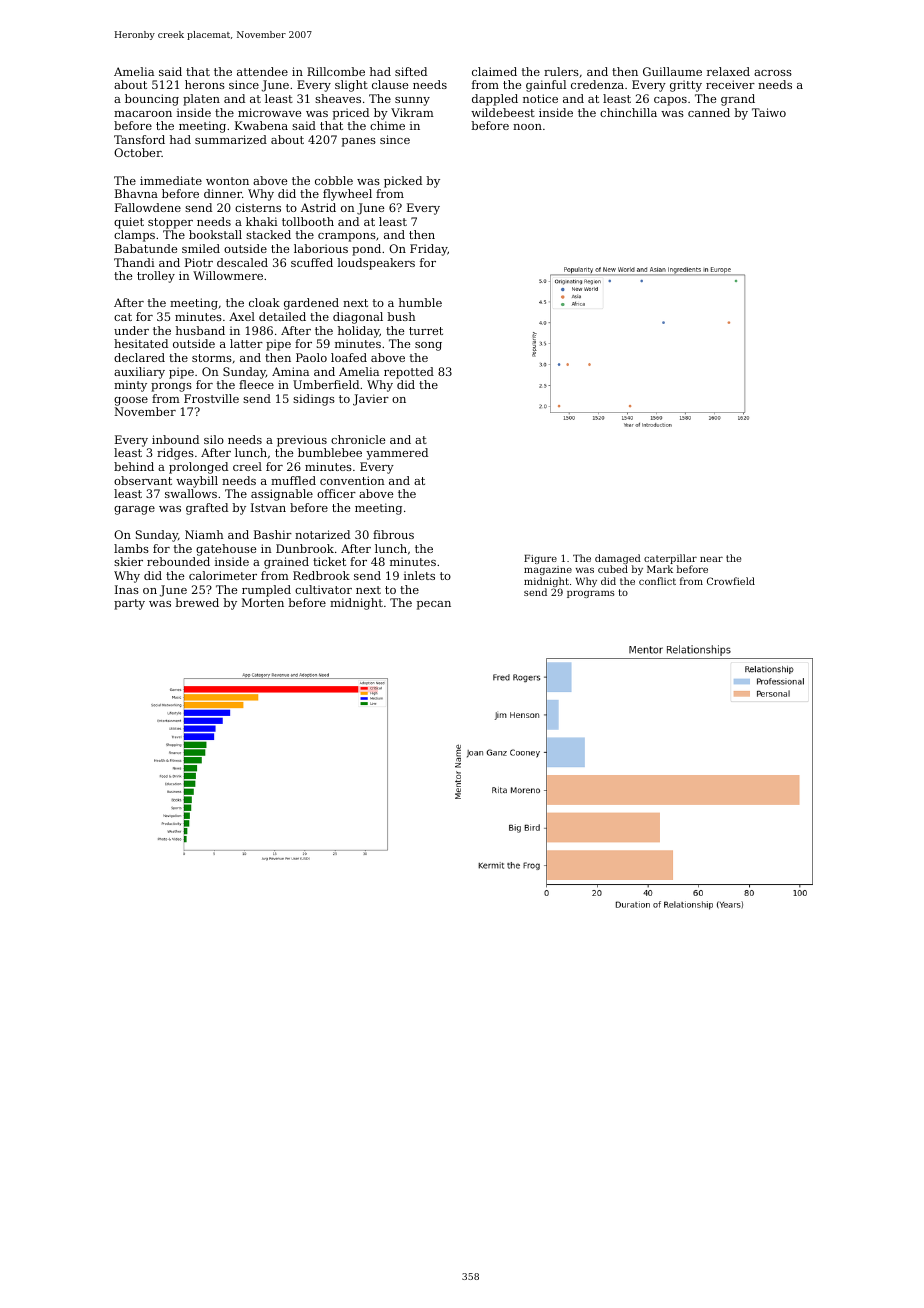 This document has height=1308, width=924. I want to click on sifted, so click(411, 71).
